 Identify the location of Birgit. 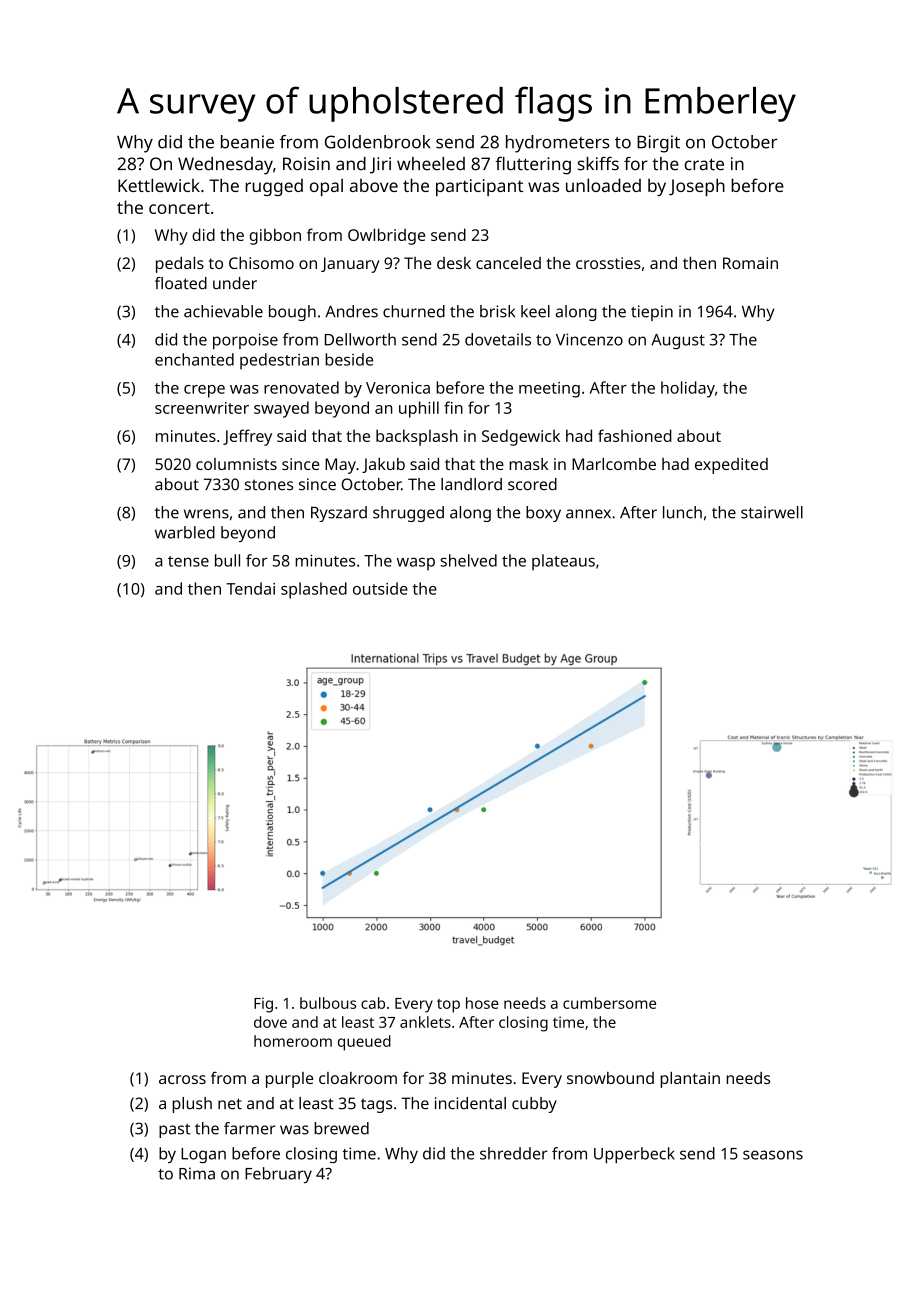
(658, 144).
